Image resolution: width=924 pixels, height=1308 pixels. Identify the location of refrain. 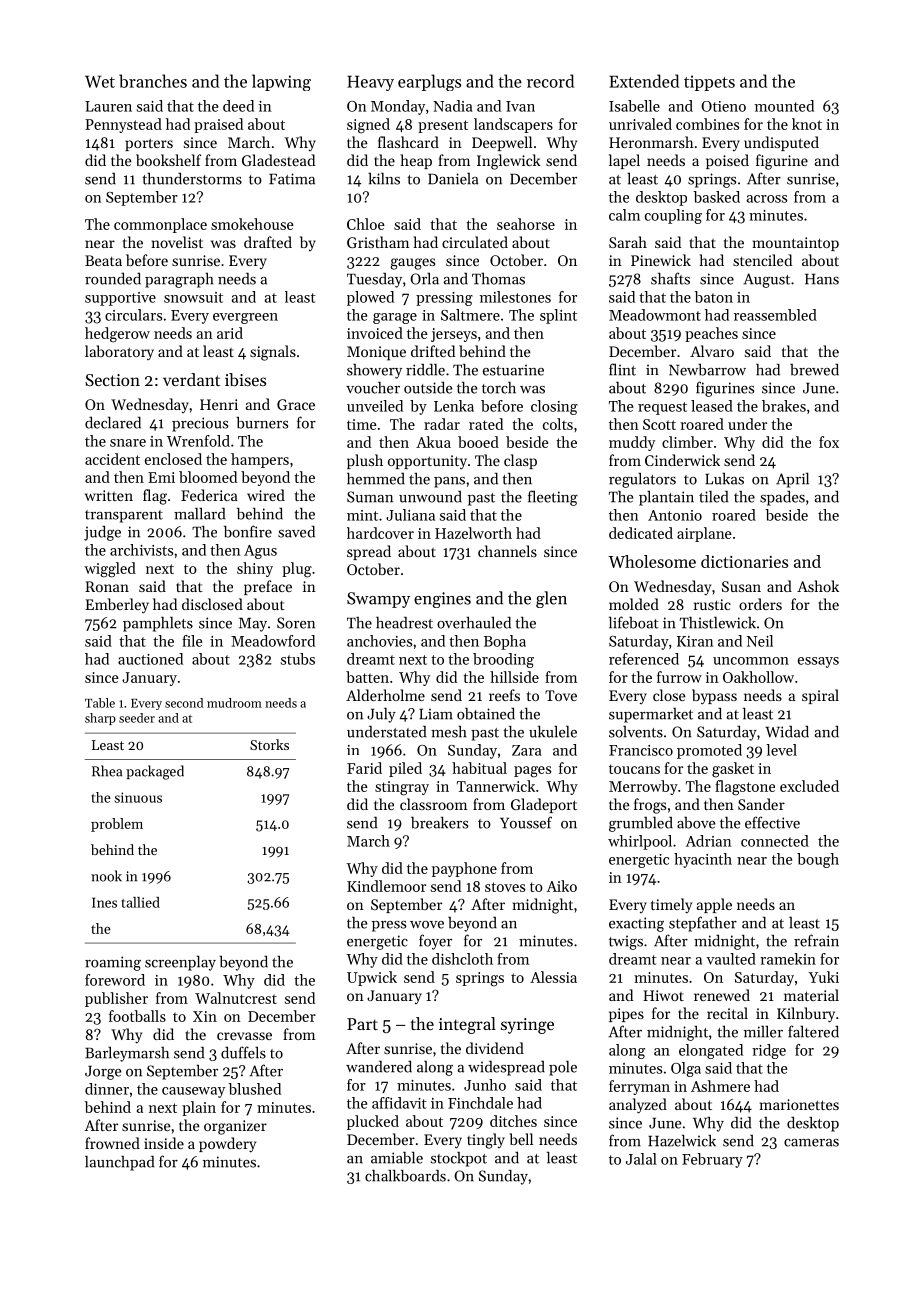
(816, 940).
